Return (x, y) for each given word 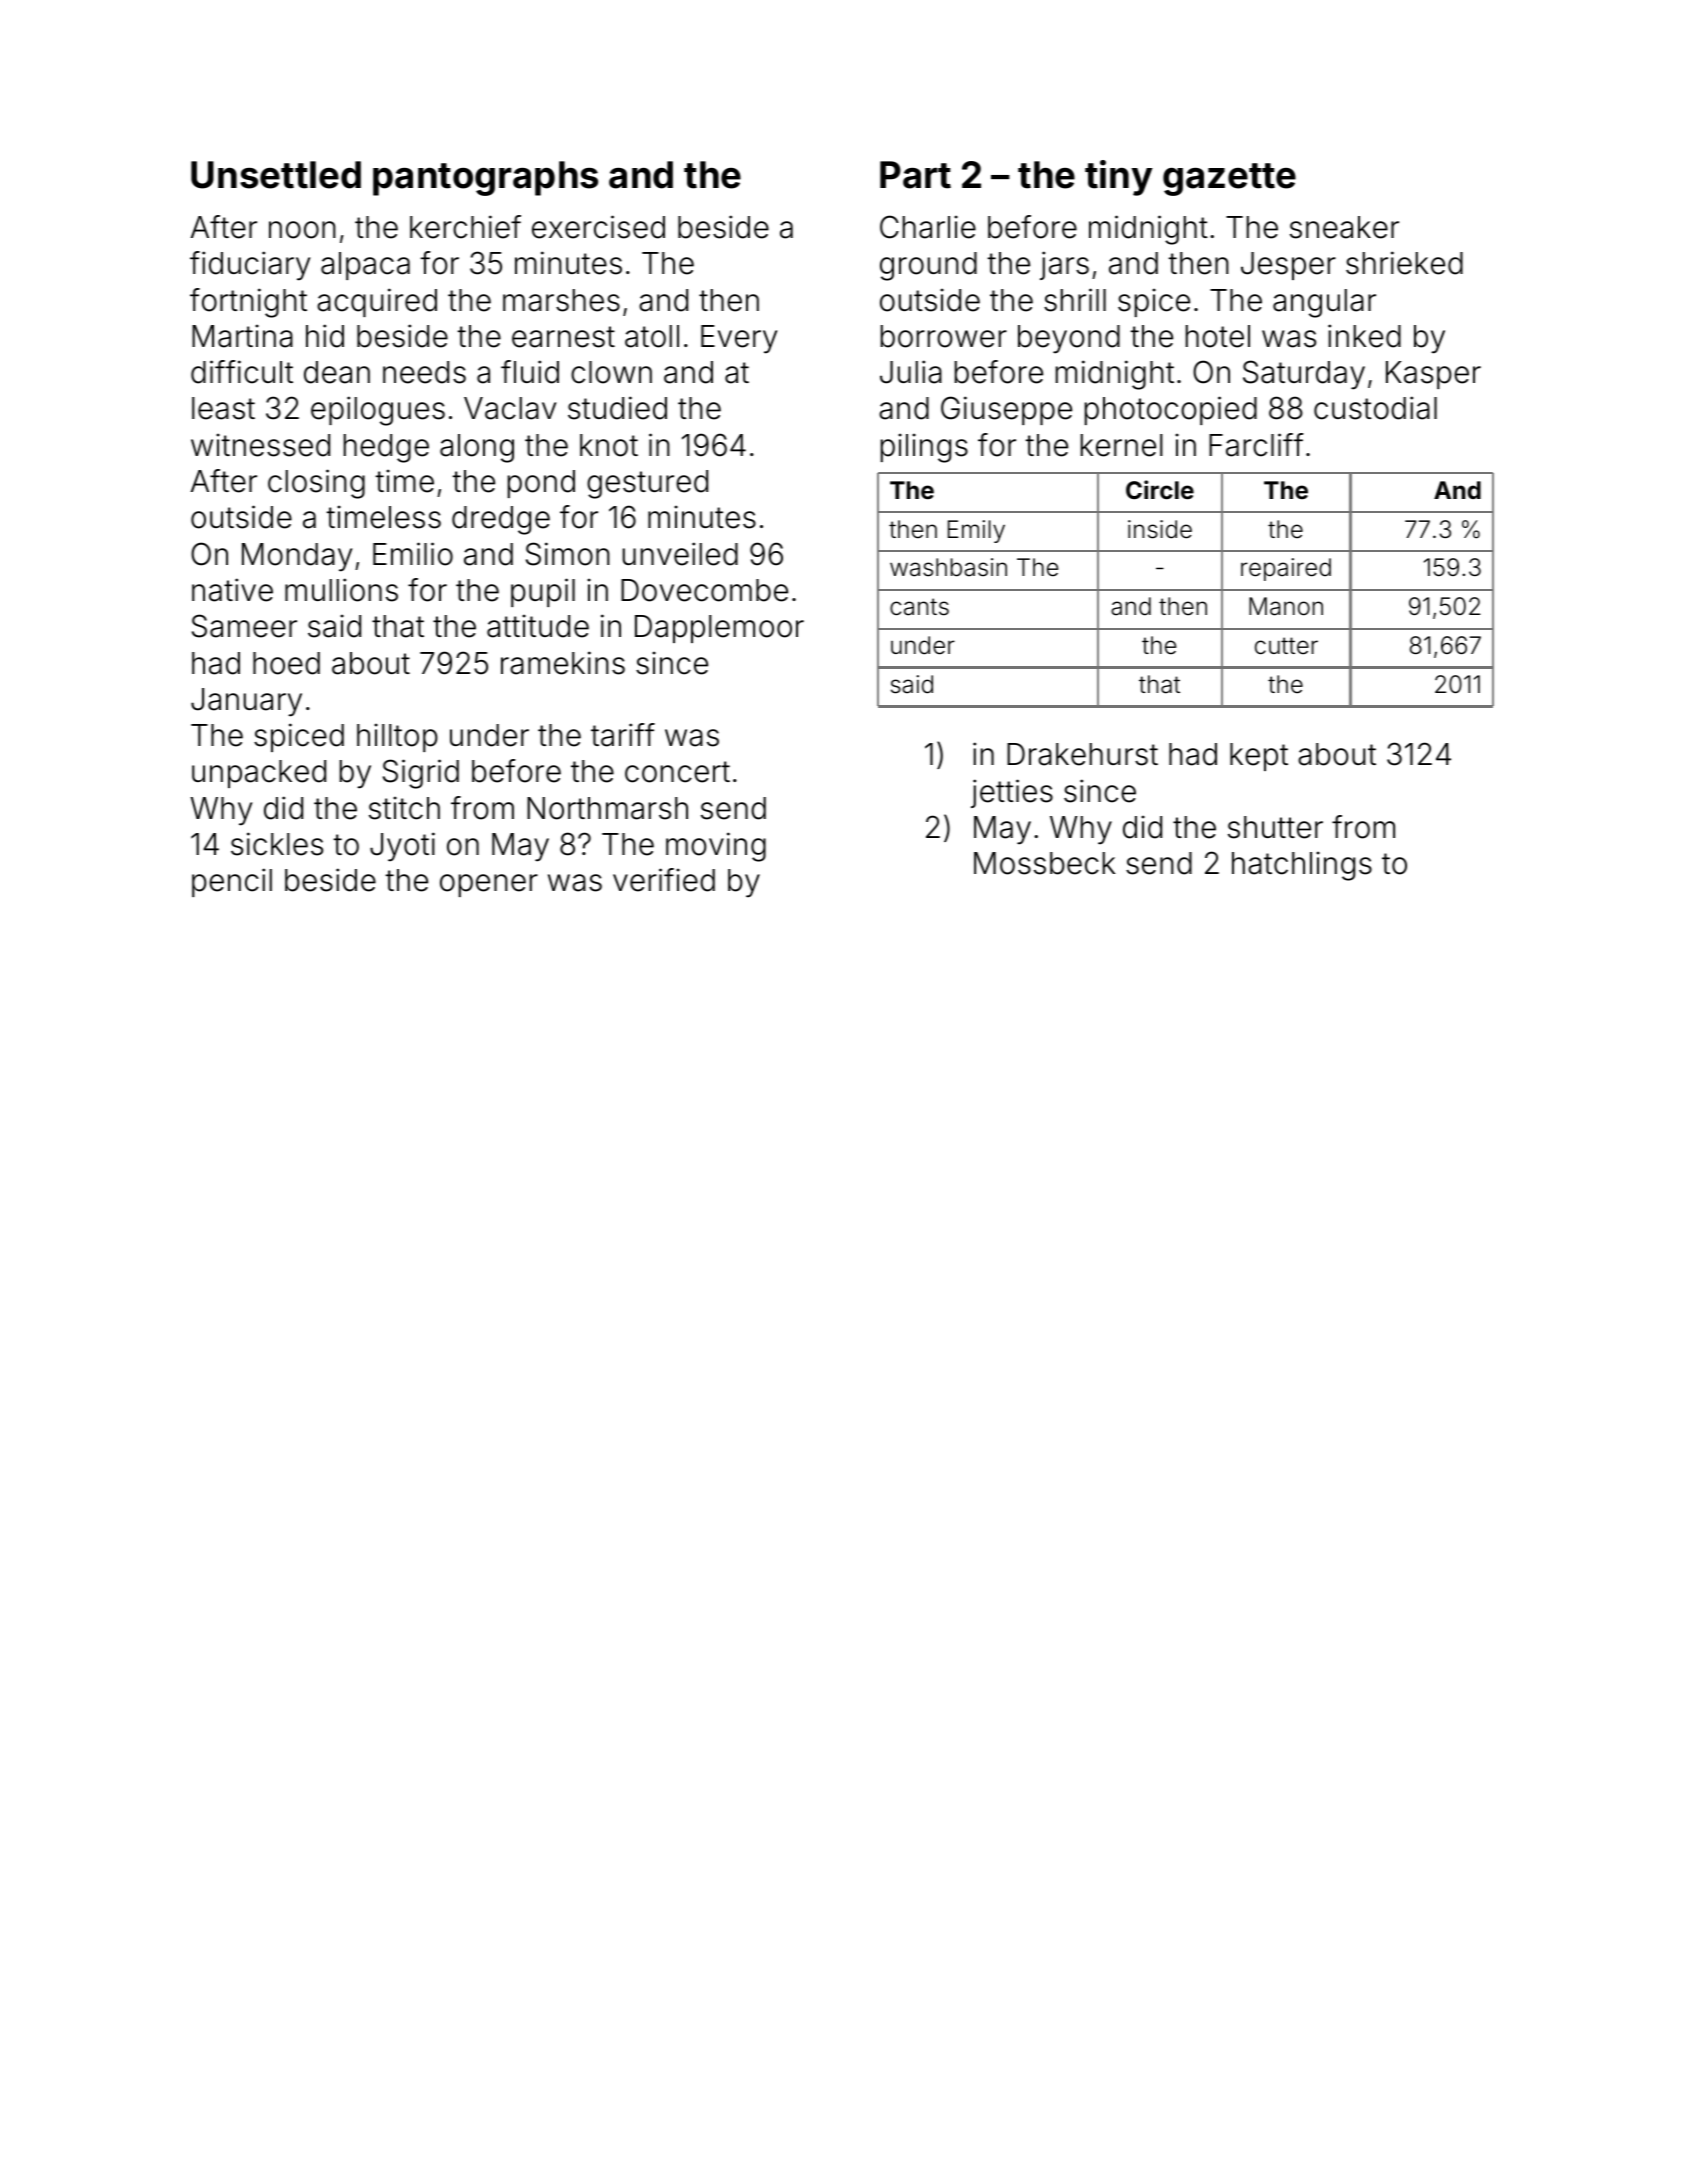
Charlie (928, 227)
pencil (232, 882)
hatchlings (1302, 866)
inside (1160, 529)
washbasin (948, 567)
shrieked (1404, 263)
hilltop (397, 737)
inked (1364, 336)
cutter (1286, 646)
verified (664, 880)
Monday (297, 557)
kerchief (465, 227)
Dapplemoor (719, 629)
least (223, 408)
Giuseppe (1006, 410)
